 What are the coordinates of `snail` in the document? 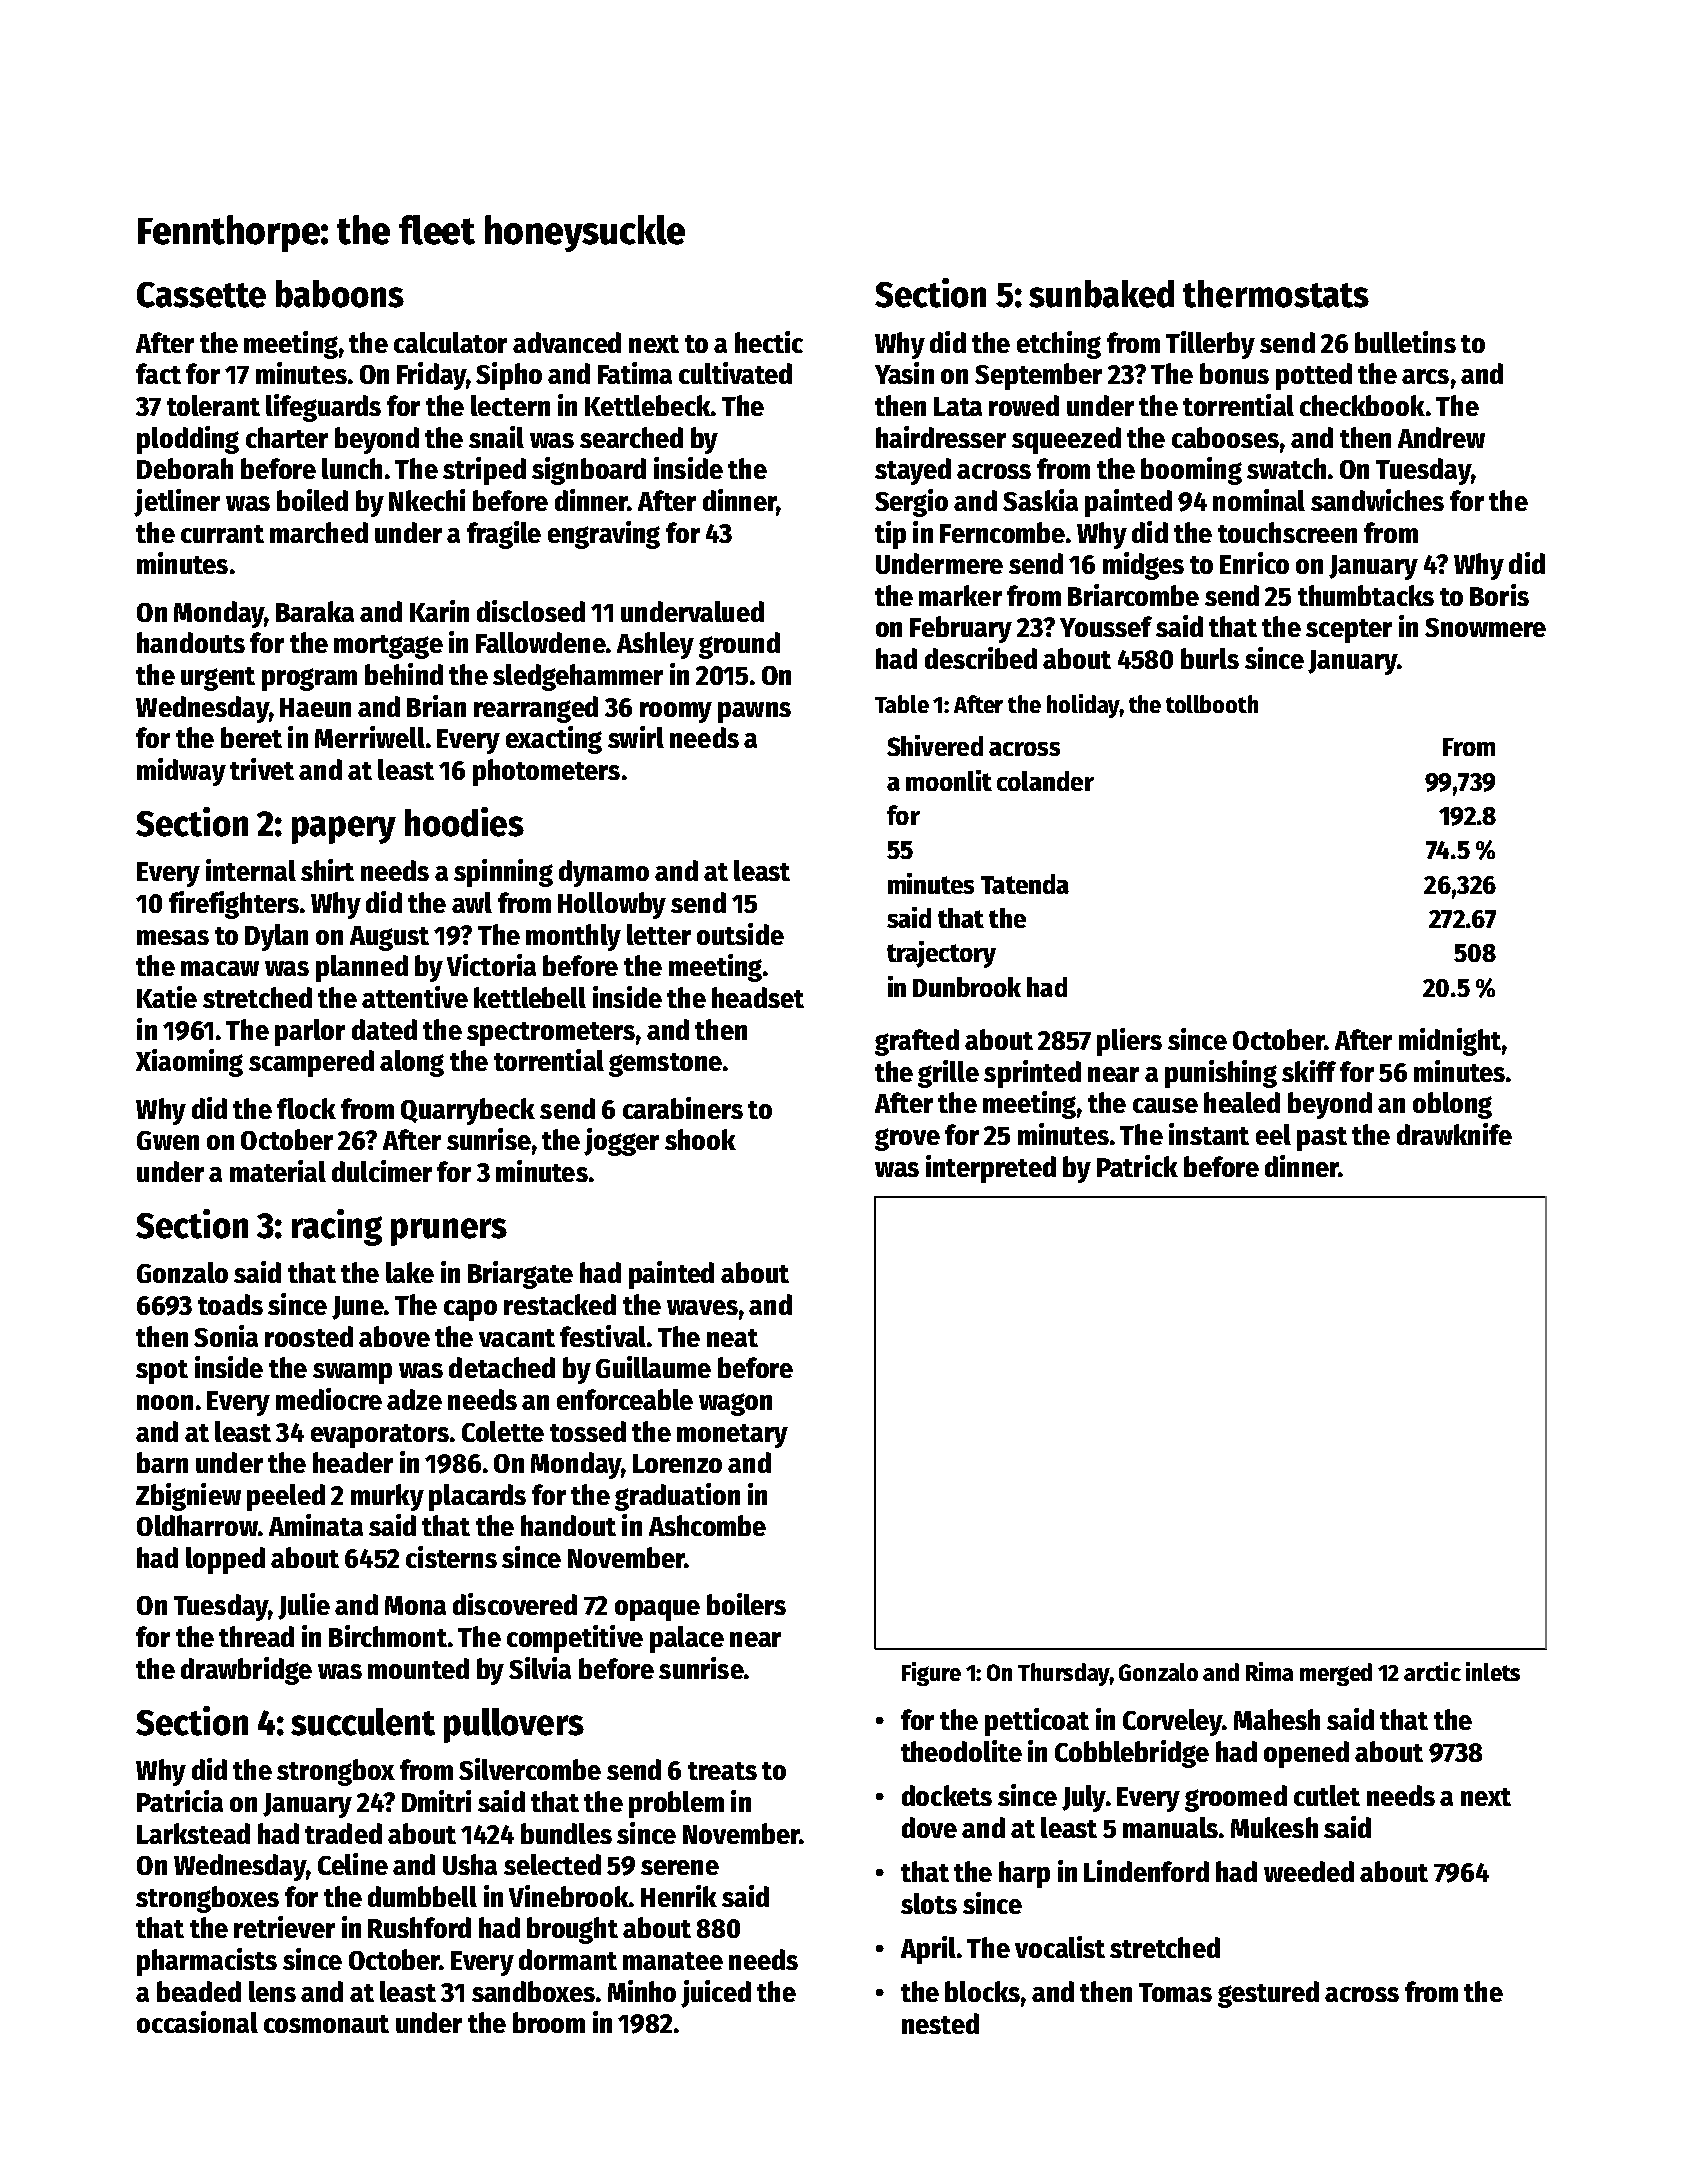 It's located at (496, 437).
